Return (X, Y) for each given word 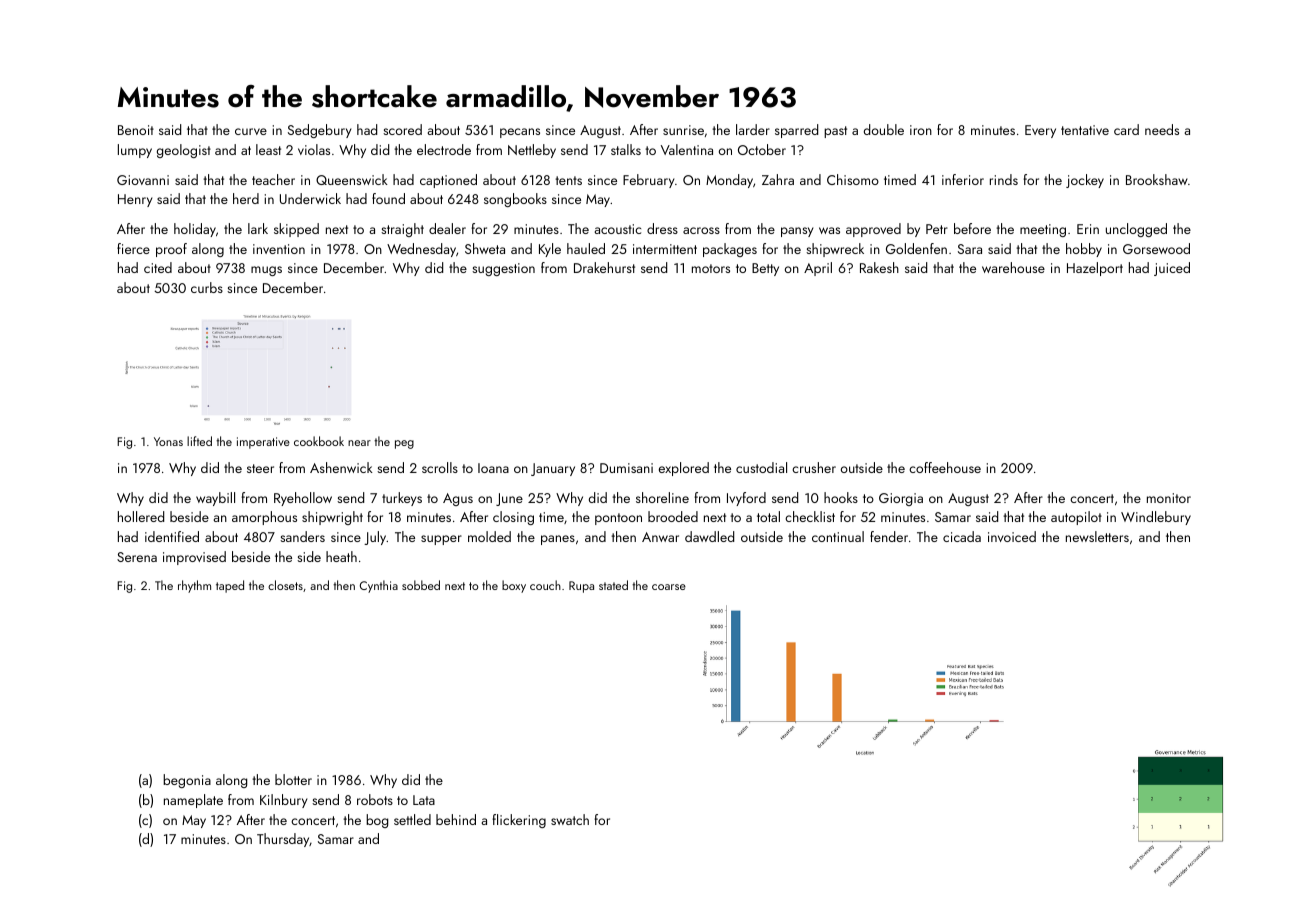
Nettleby (532, 151)
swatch (570, 819)
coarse (669, 587)
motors (711, 268)
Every (1040, 131)
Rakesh (879, 267)
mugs (266, 271)
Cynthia (379, 586)
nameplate (193, 801)
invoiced (1012, 536)
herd (246, 198)
